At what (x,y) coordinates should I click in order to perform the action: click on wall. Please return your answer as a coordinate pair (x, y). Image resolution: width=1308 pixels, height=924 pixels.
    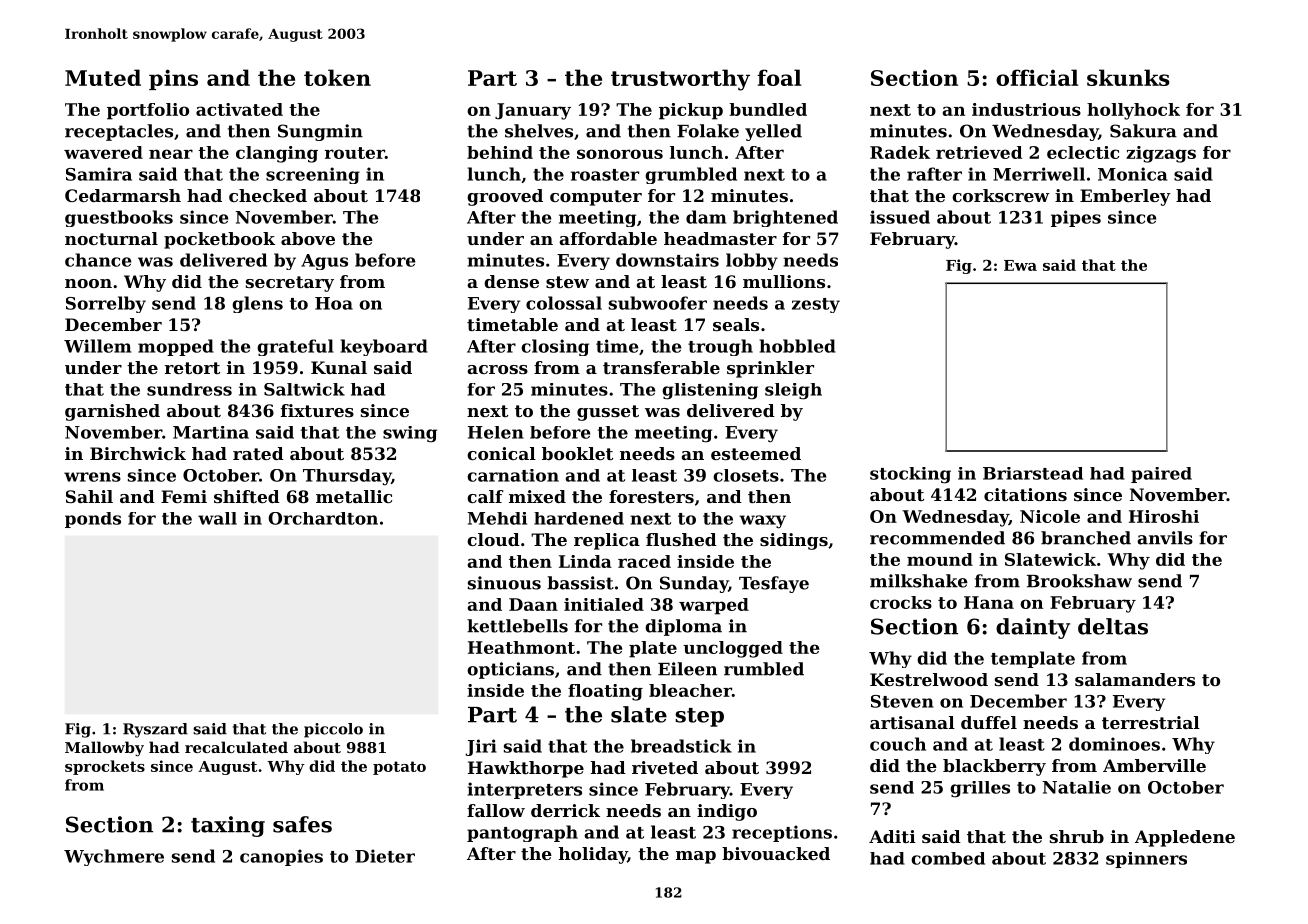
    Looking at the image, I should click on (217, 518).
